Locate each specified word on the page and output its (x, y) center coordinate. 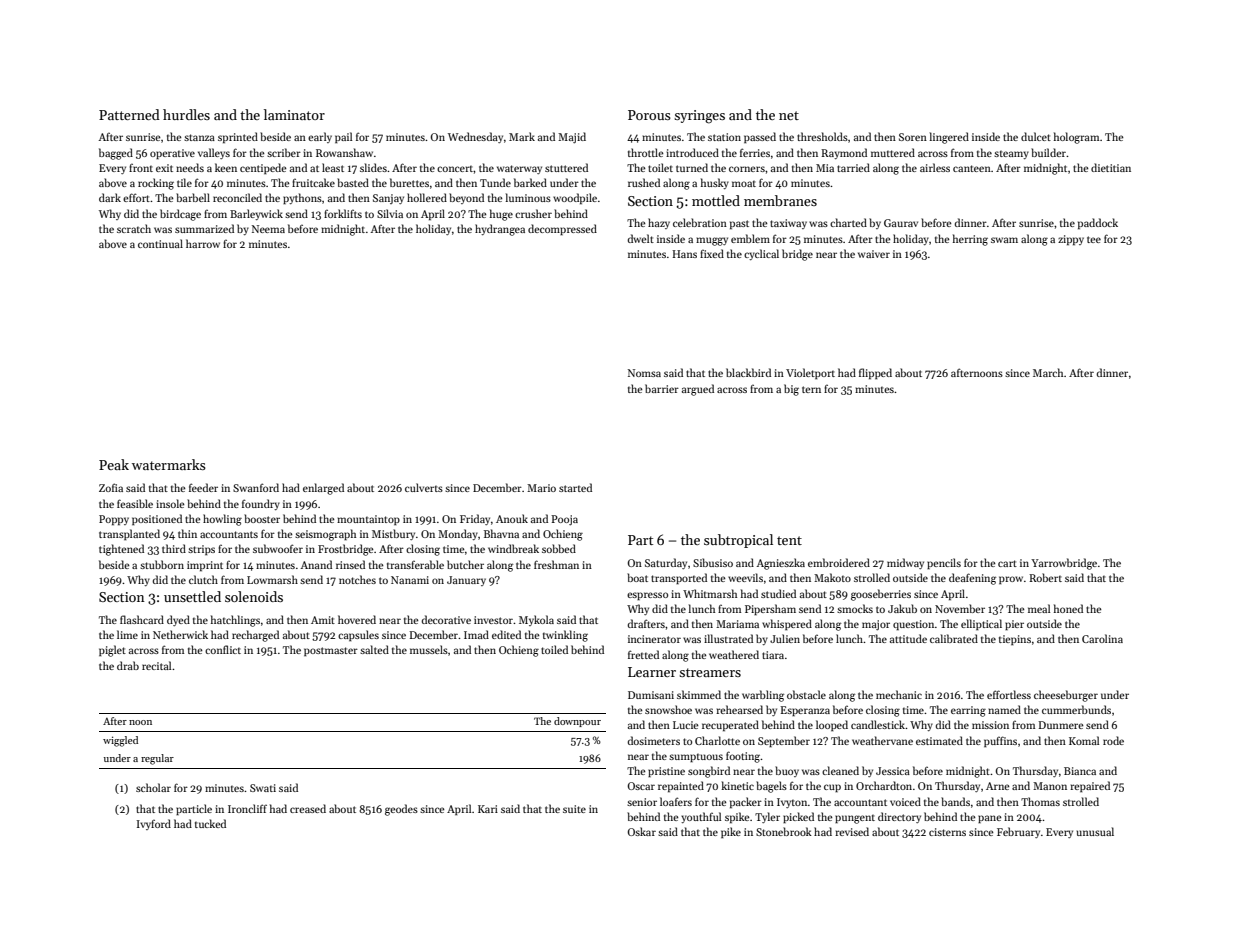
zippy (1071, 240)
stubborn (162, 564)
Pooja (564, 520)
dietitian (1111, 167)
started (575, 487)
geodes (401, 810)
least (333, 167)
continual (160, 243)
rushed (644, 182)
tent (789, 540)
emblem (750, 238)
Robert (1045, 577)
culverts (424, 487)
